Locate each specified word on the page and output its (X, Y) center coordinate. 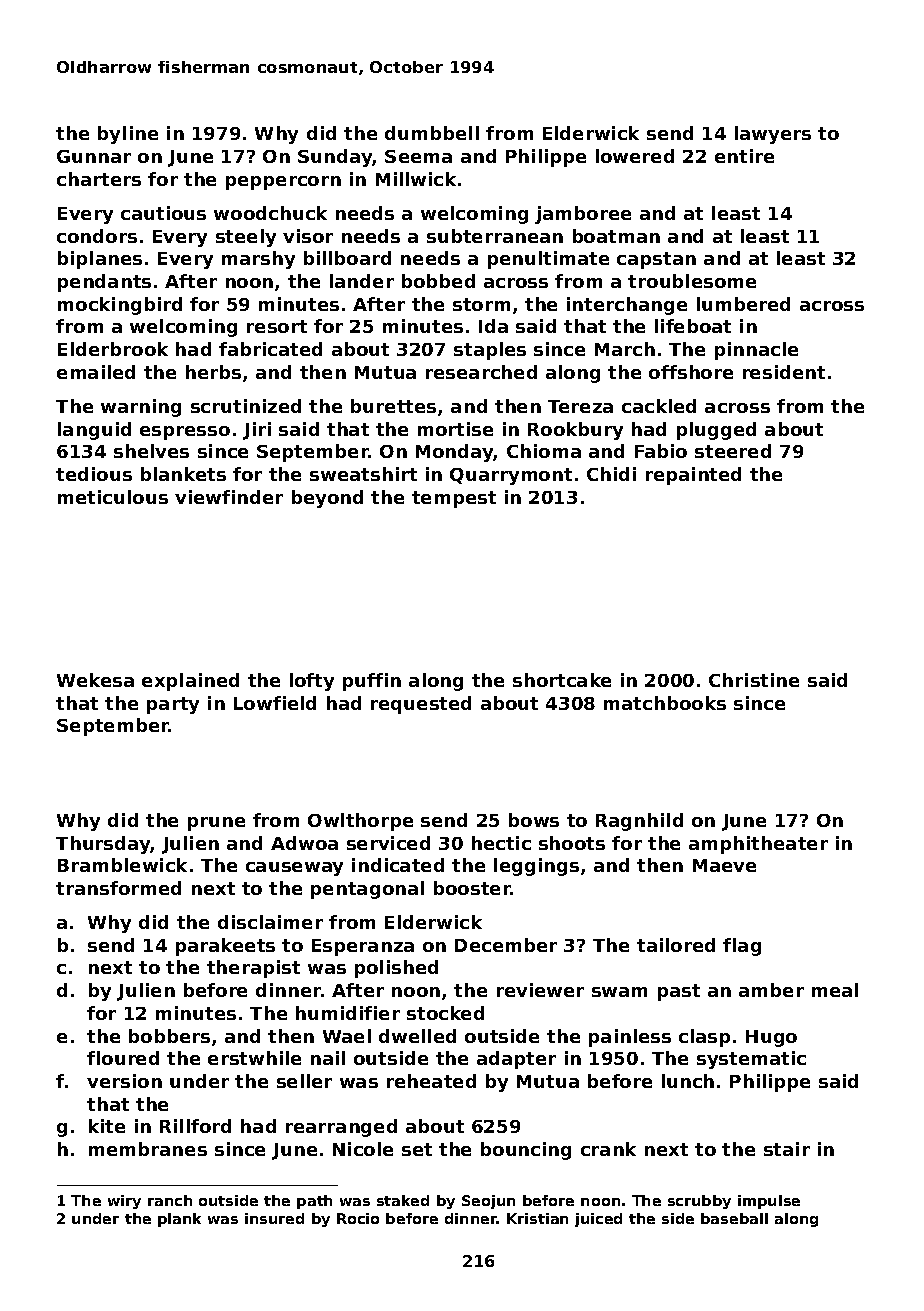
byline (128, 135)
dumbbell (432, 133)
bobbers (169, 1036)
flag (742, 947)
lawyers (773, 135)
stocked (445, 1013)
